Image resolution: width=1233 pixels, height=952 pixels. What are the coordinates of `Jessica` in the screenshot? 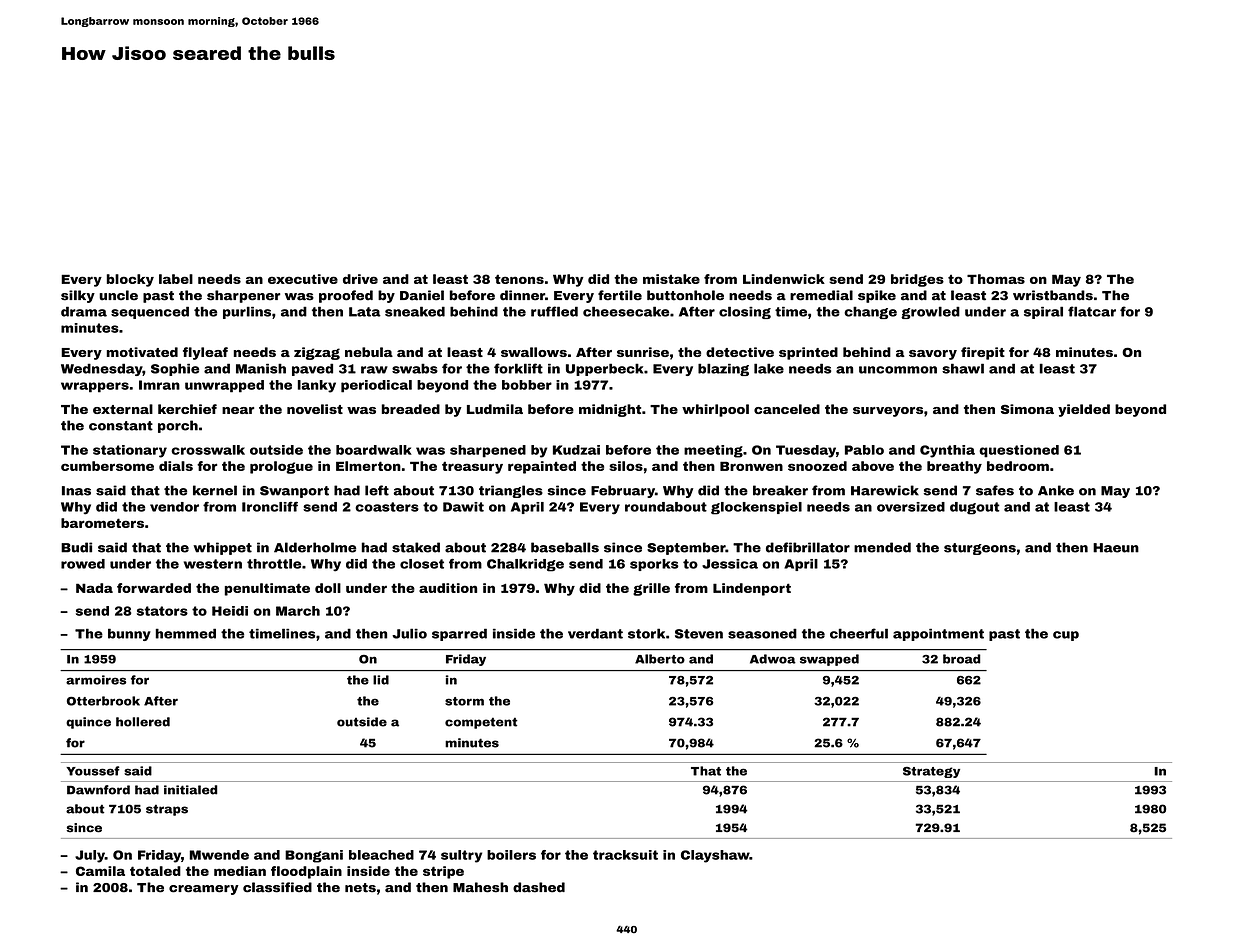 It's located at (730, 564).
